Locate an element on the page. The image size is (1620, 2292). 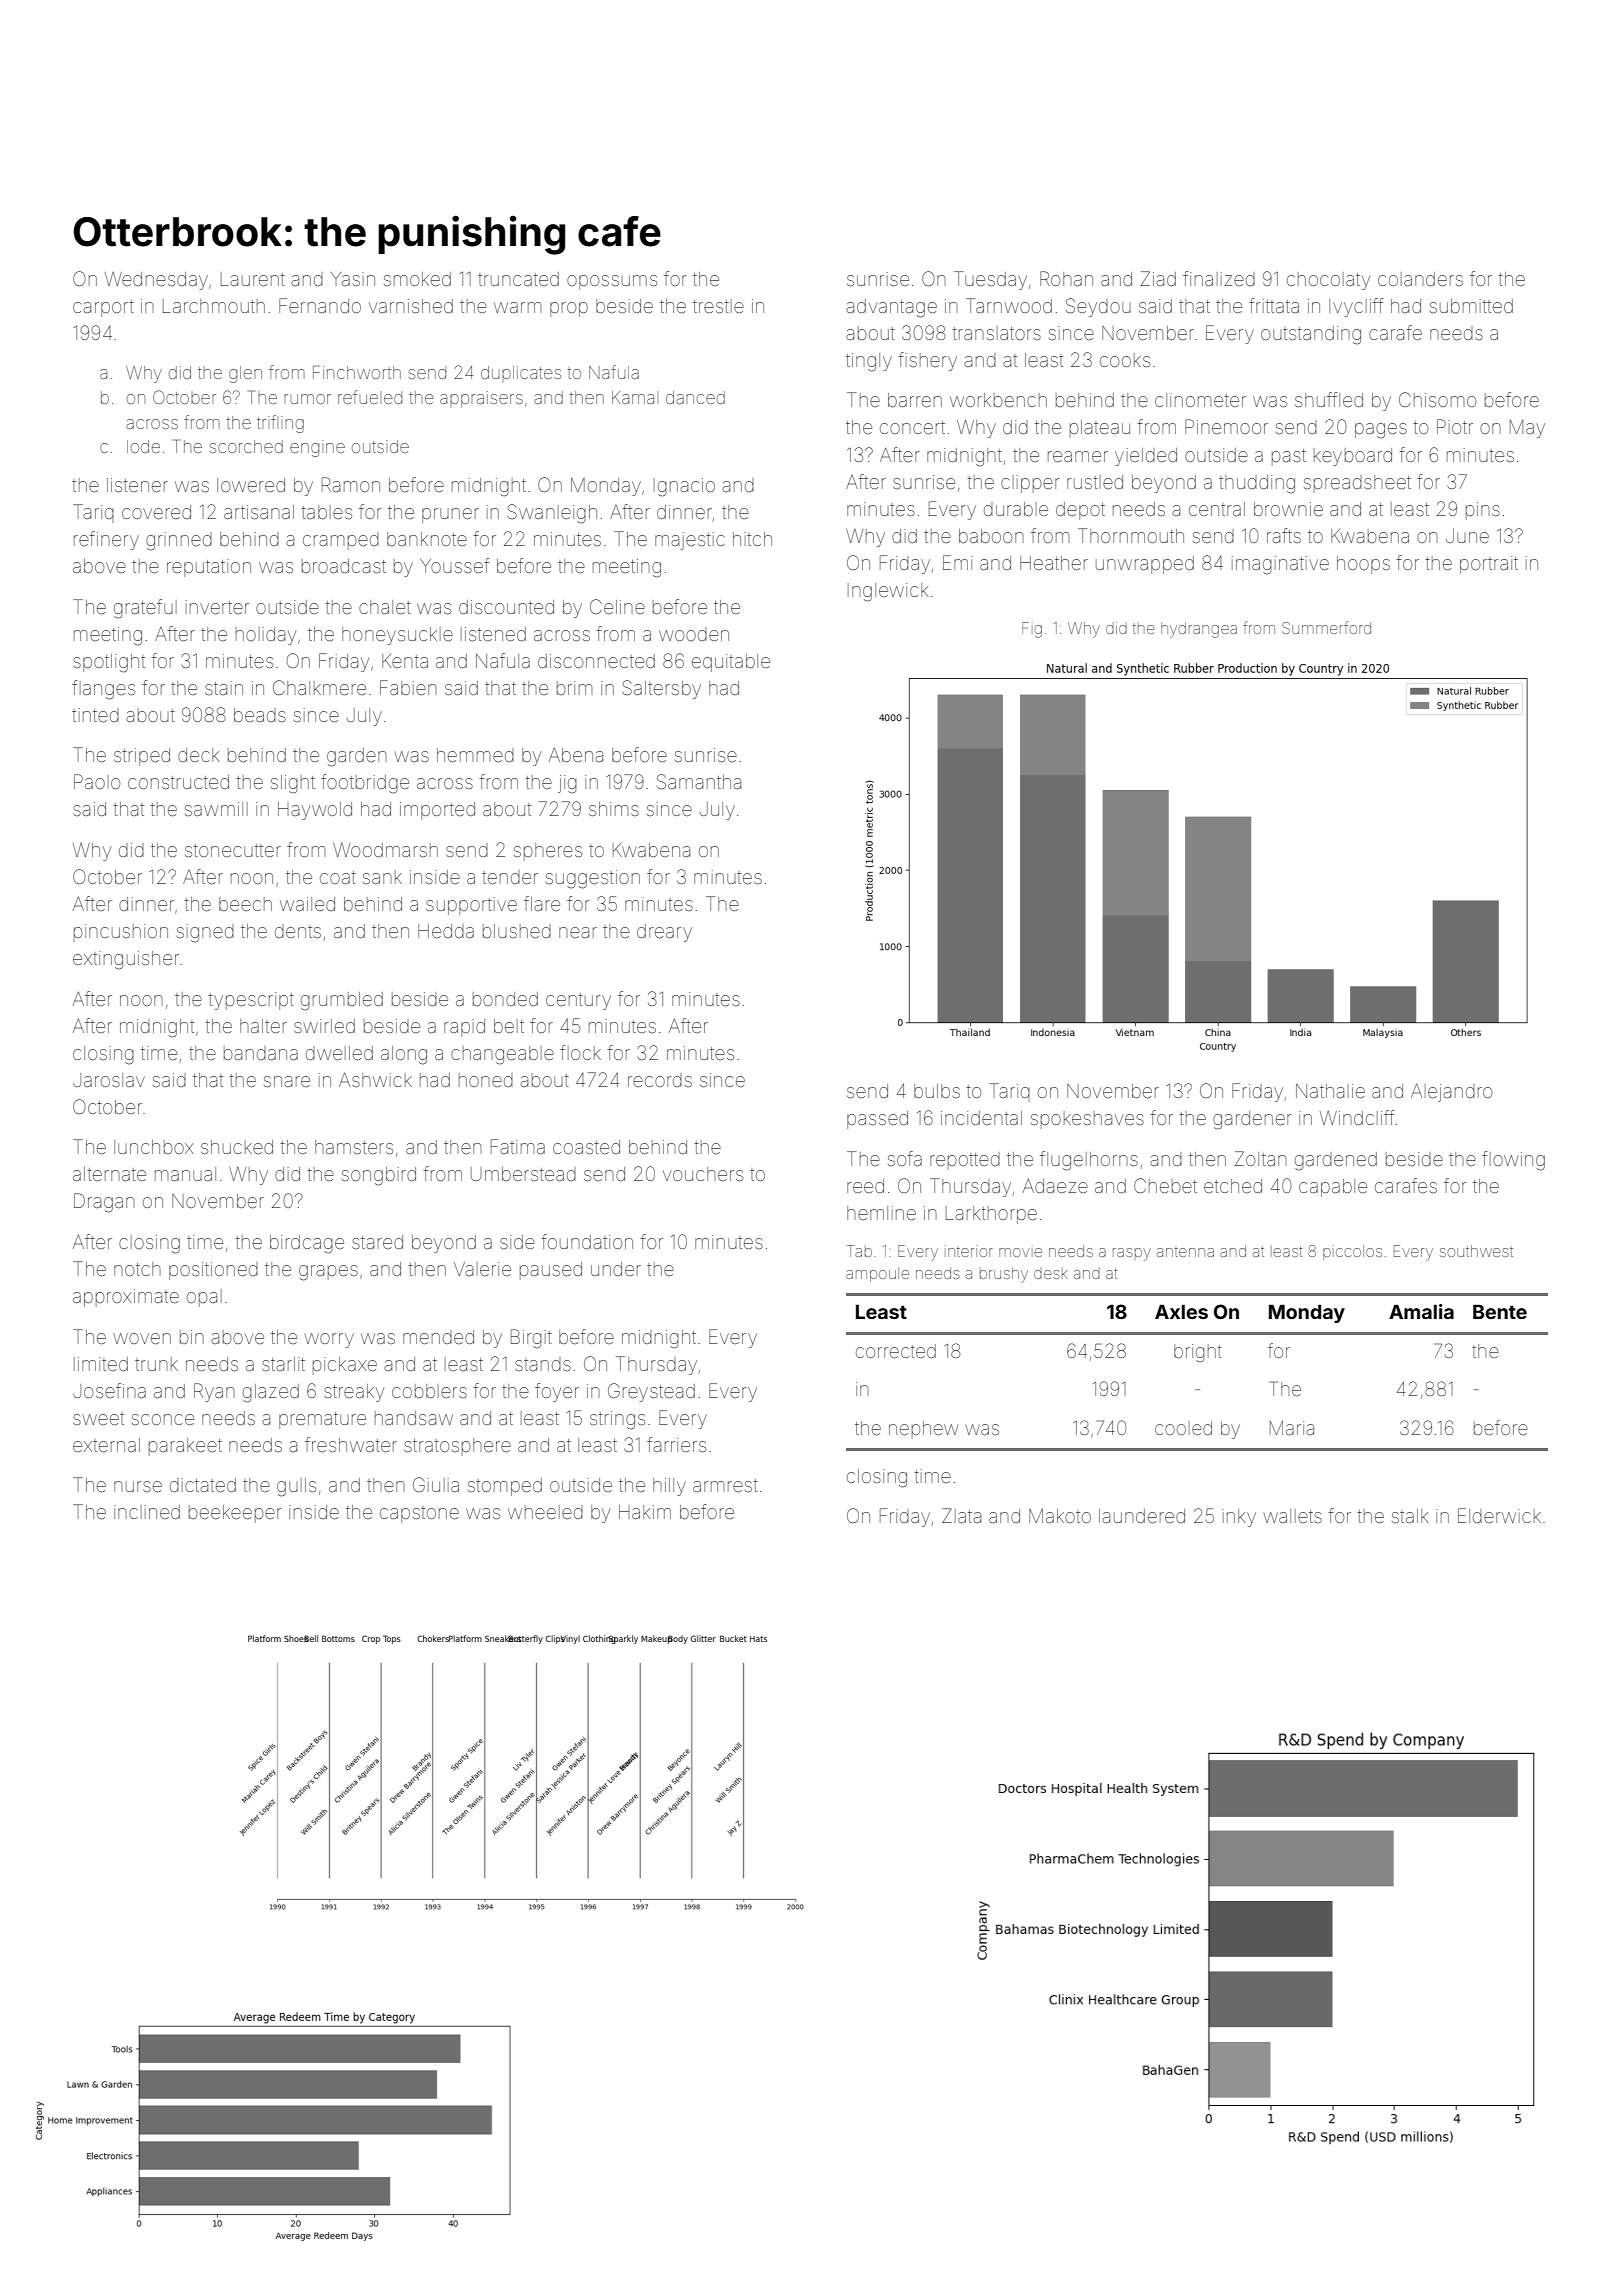
foundation is located at coordinates (587, 1241).
